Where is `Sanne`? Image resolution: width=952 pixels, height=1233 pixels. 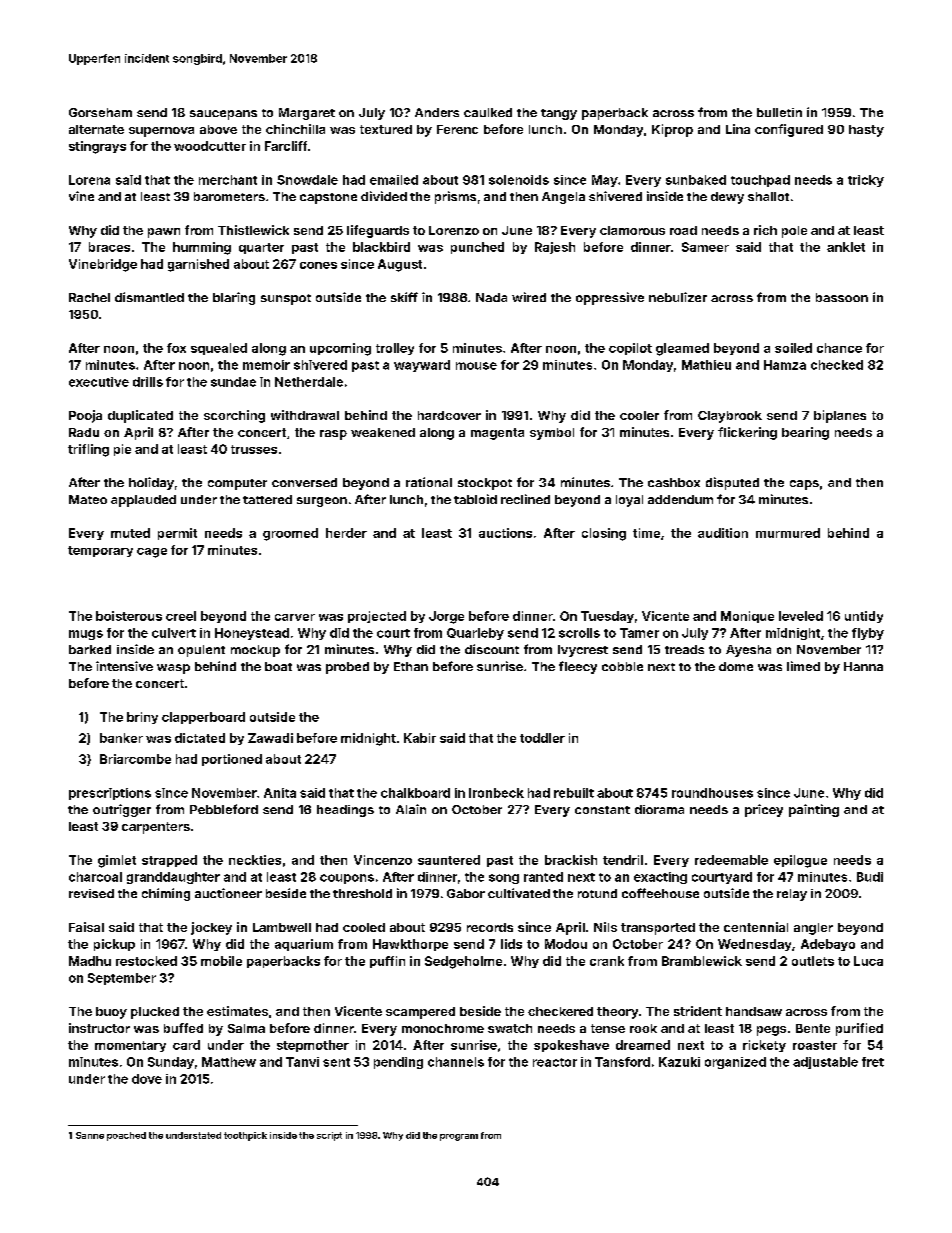 Sanne is located at coordinates (90, 1135).
